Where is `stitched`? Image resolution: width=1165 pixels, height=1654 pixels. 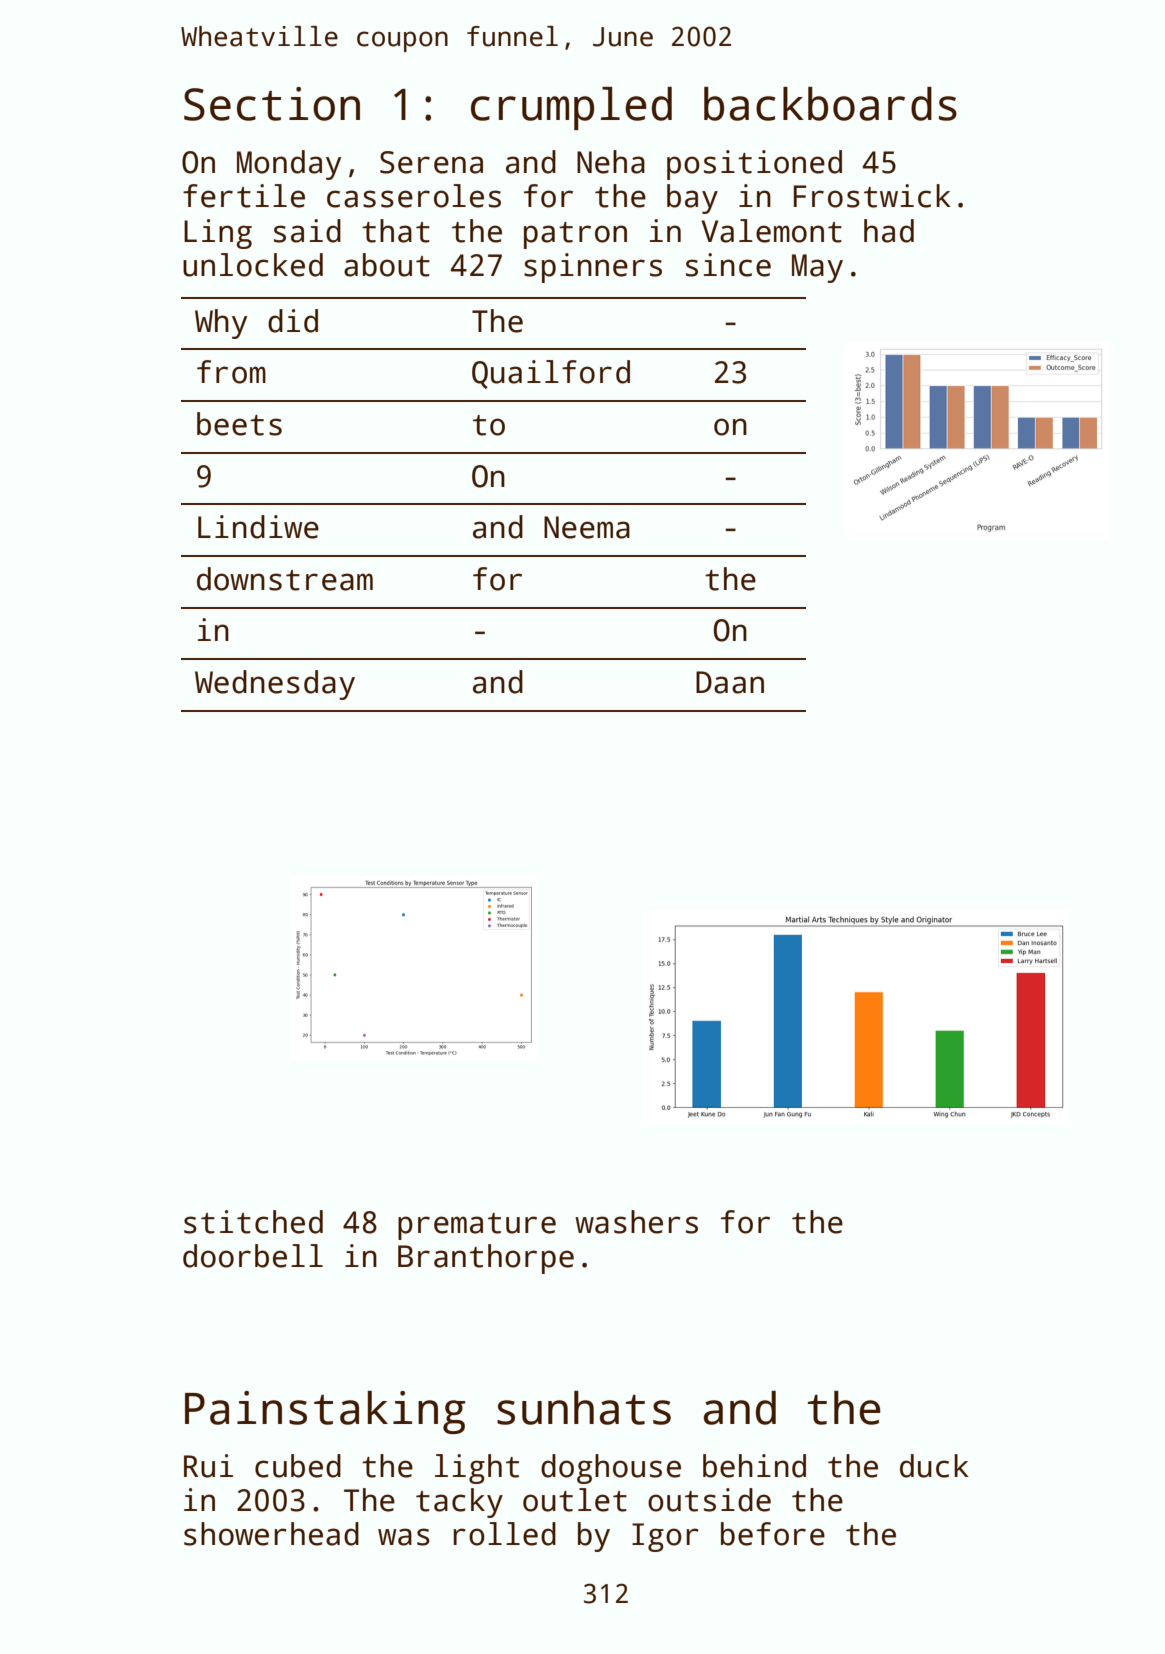
stitched is located at coordinates (253, 1222).
